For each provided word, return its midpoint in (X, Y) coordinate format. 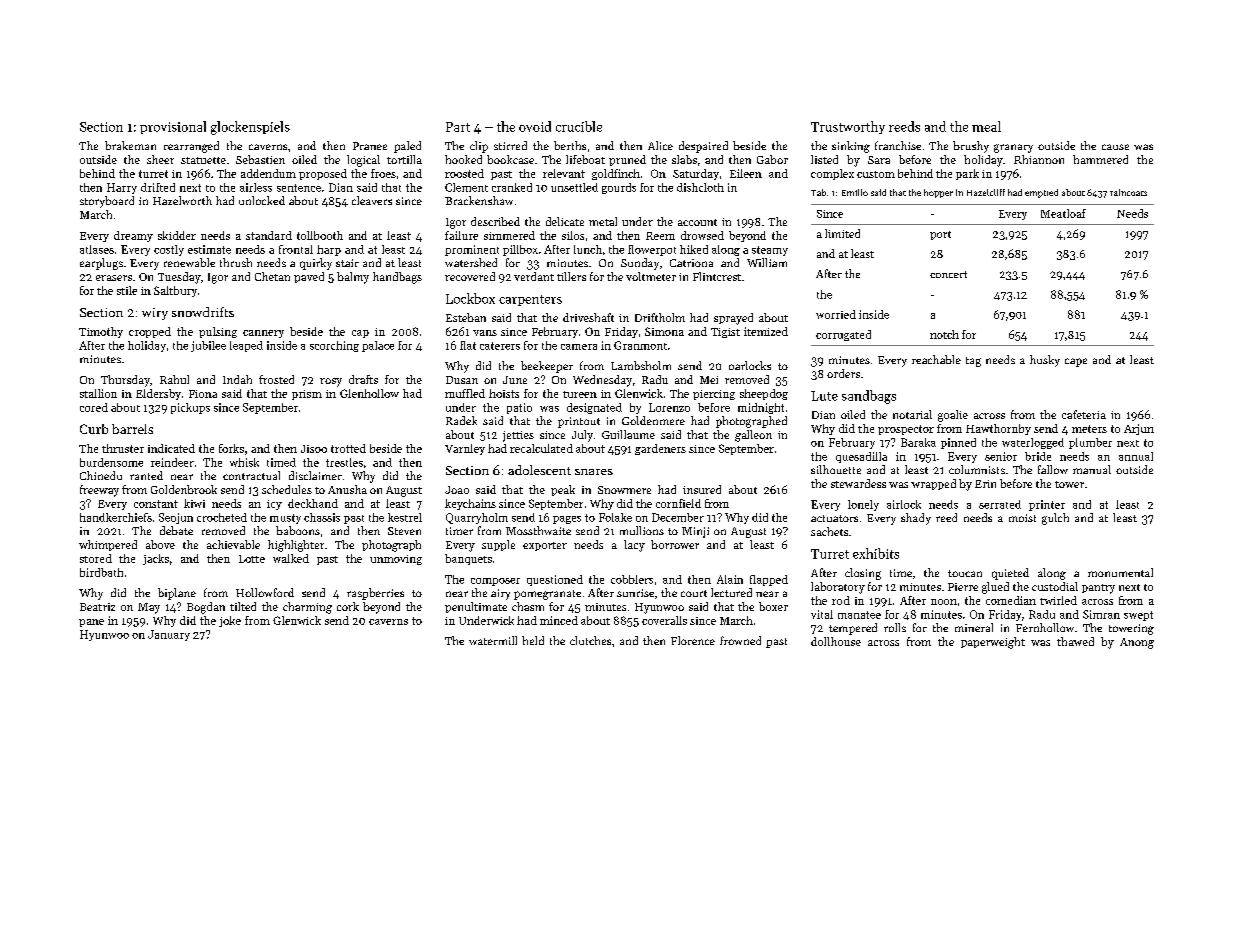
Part (458, 127)
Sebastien (260, 159)
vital (822, 614)
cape (1076, 362)
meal (986, 126)
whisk (244, 462)
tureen (580, 394)
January (169, 635)
